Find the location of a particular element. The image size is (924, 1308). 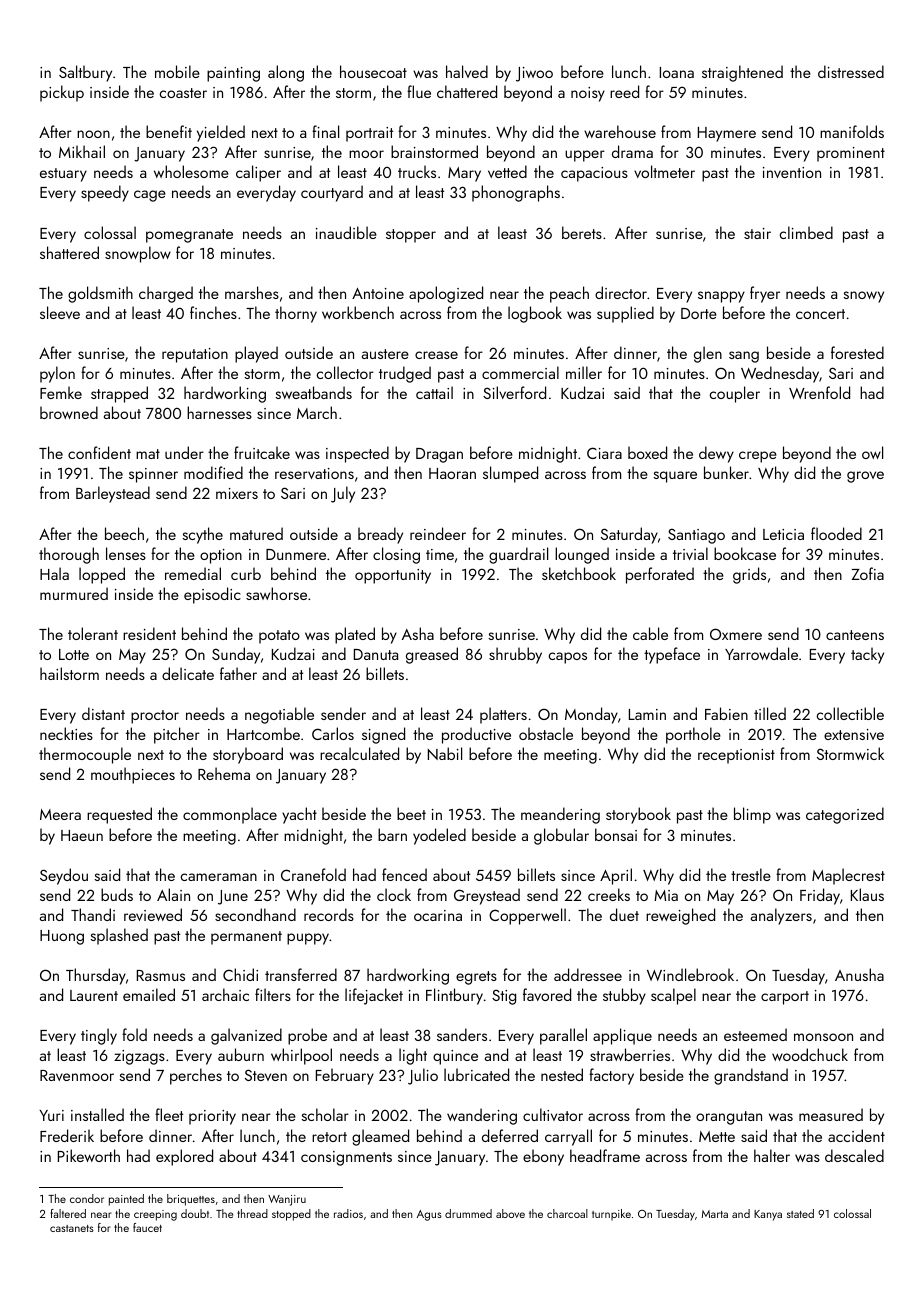

thorough is located at coordinates (69, 555).
